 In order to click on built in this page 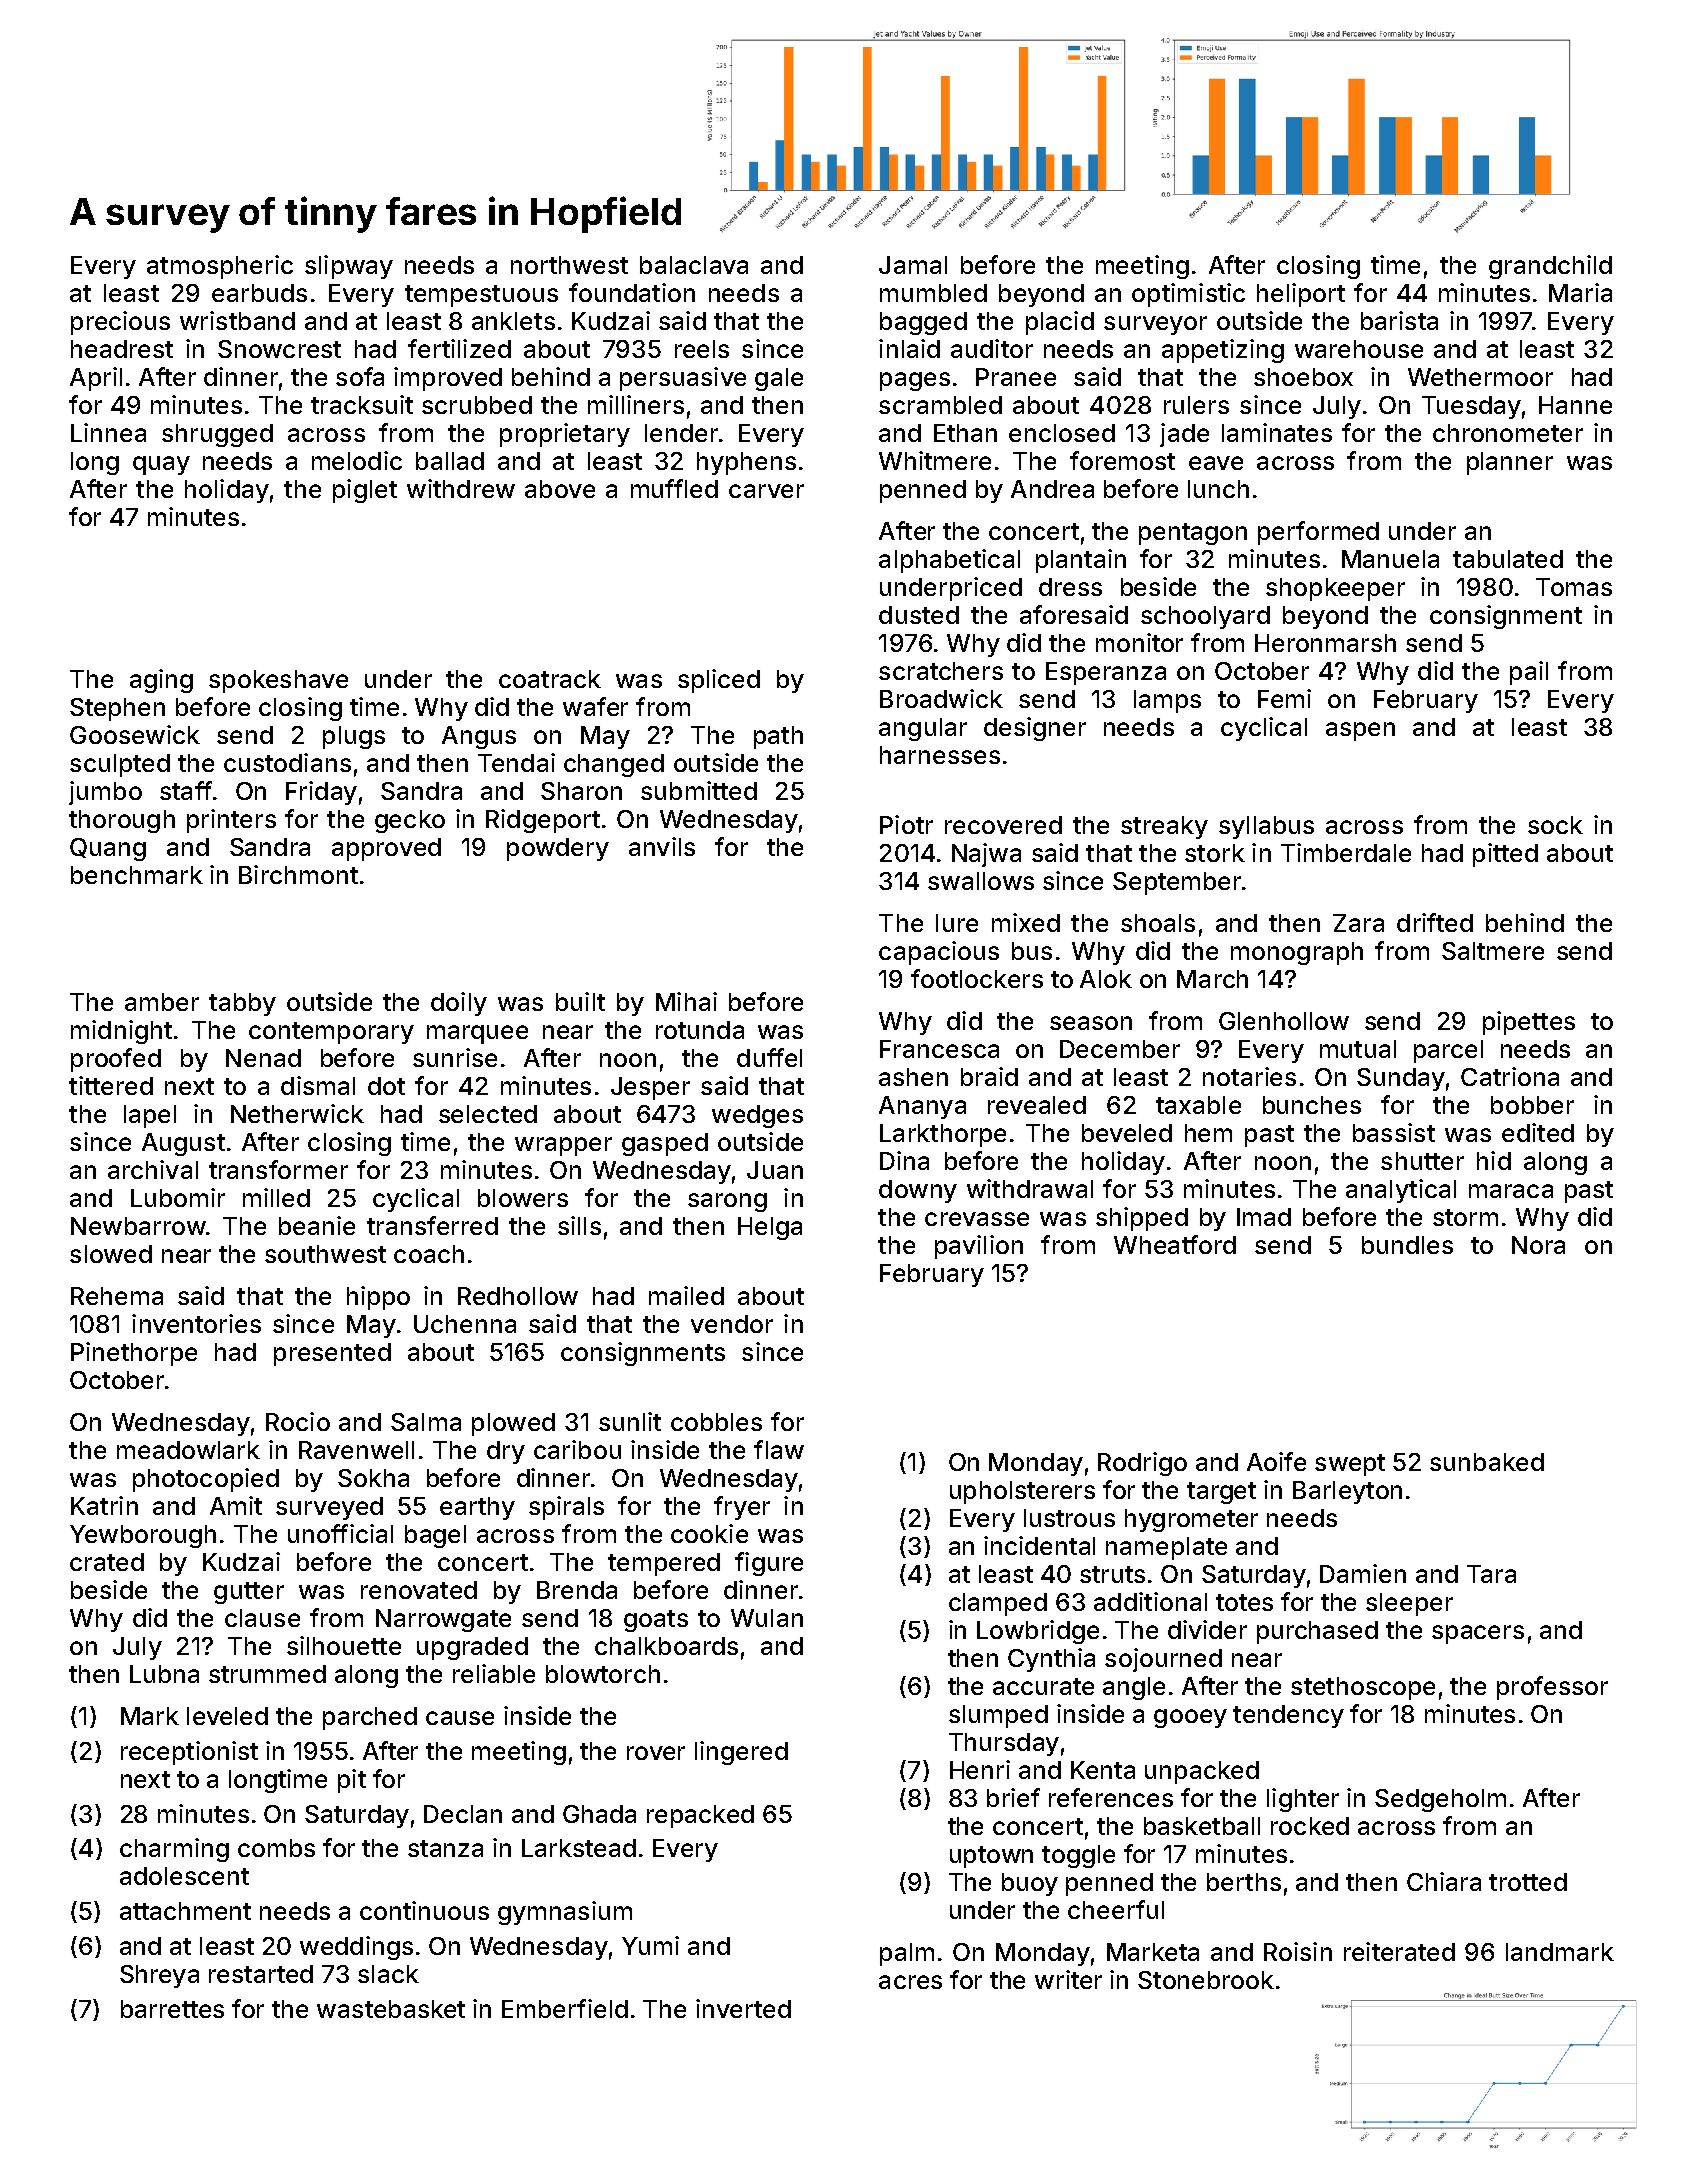, I will do `click(580, 1001)`.
